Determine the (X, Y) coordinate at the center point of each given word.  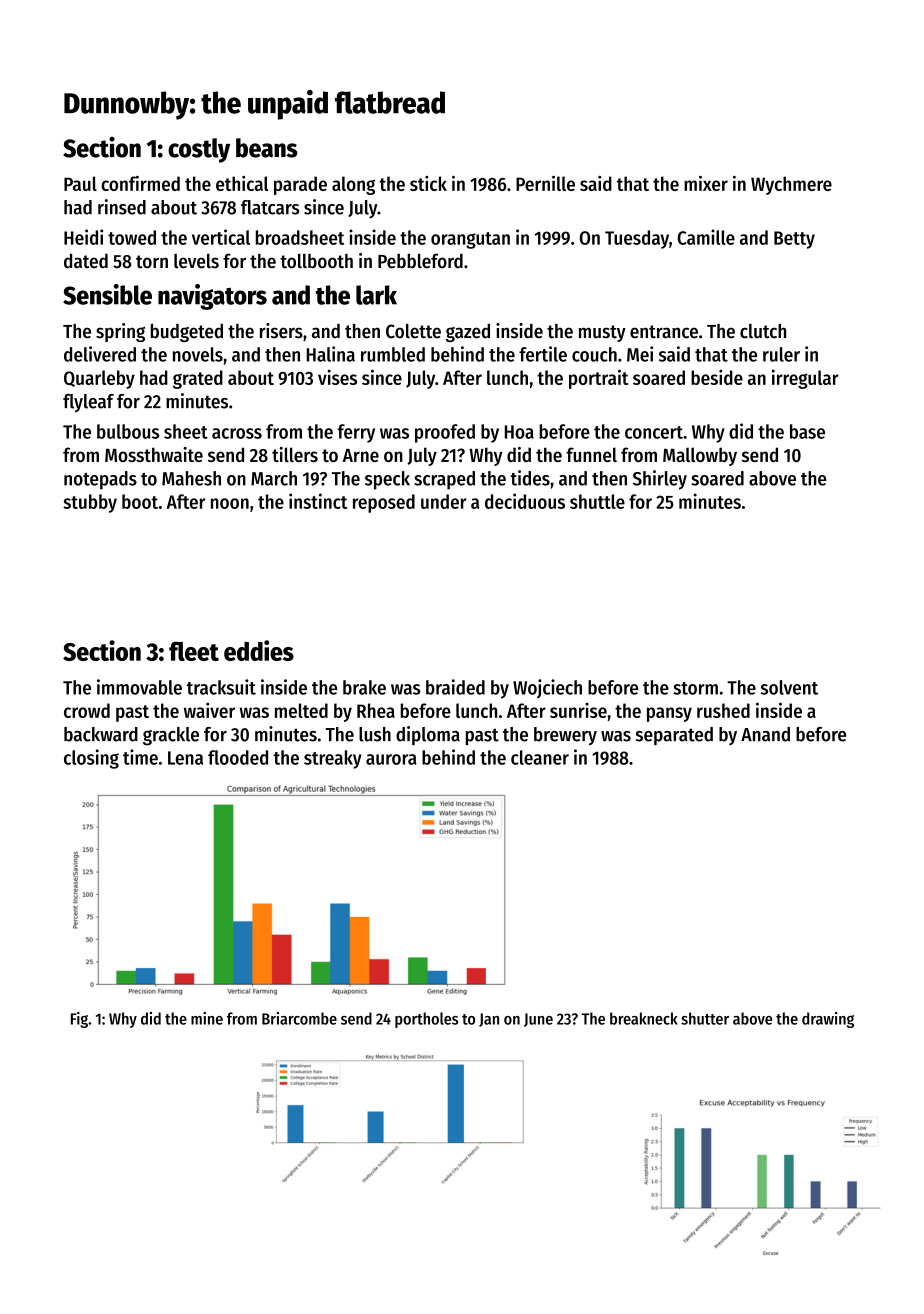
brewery (565, 736)
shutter (705, 1018)
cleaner (540, 757)
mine (207, 1018)
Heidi (83, 237)
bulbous (128, 431)
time (140, 757)
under (443, 501)
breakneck (644, 1018)
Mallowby (700, 456)
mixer (706, 183)
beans (266, 148)
